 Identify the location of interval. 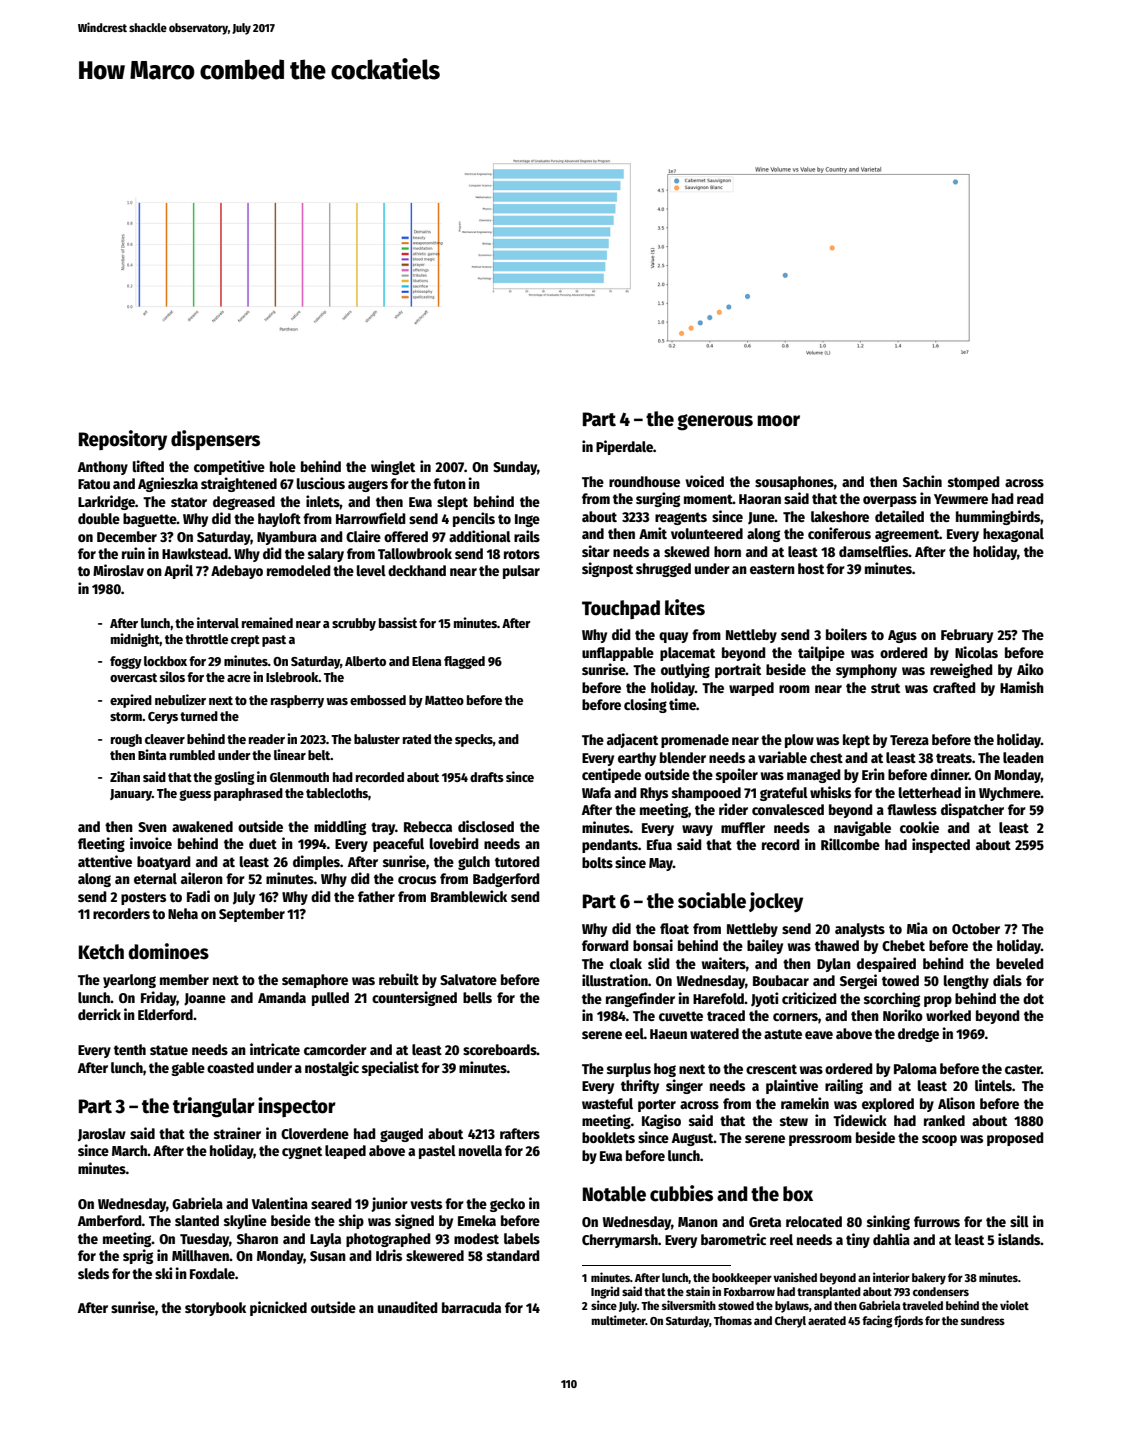
(218, 622).
